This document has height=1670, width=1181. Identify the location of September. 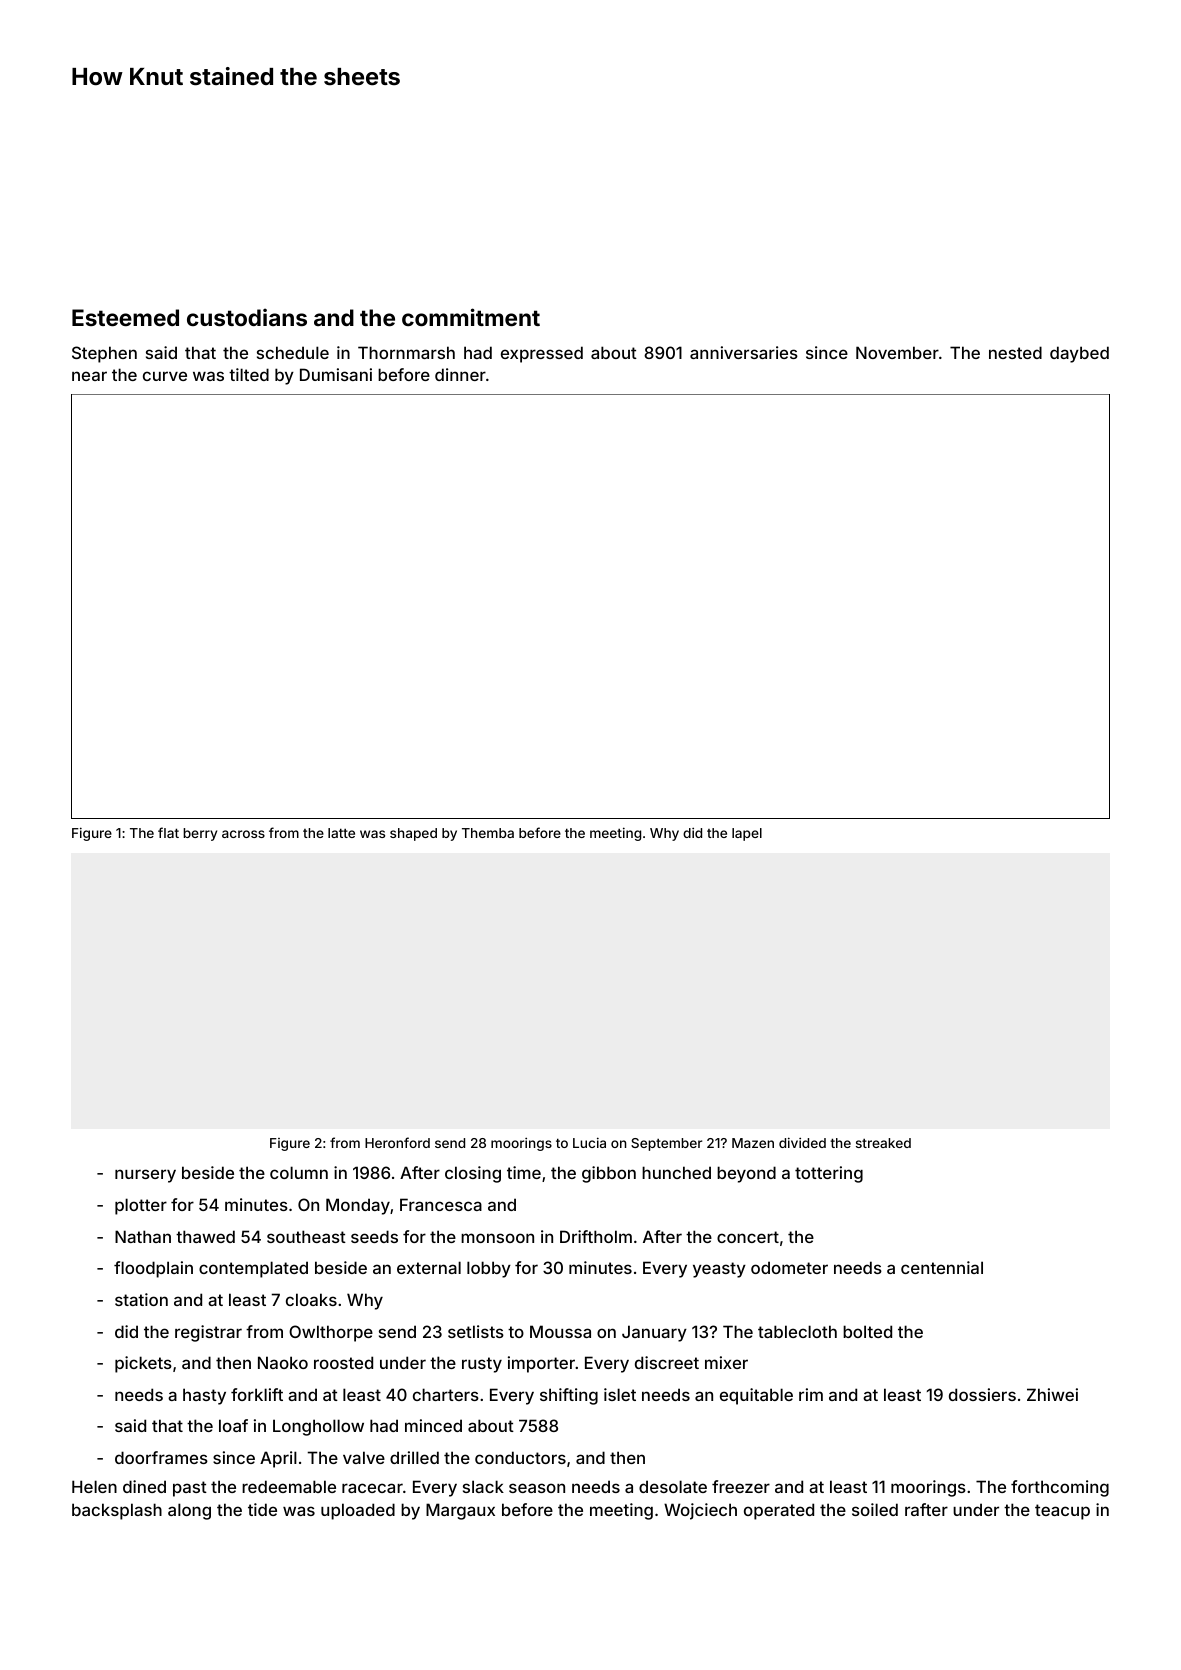
(666, 1144).
